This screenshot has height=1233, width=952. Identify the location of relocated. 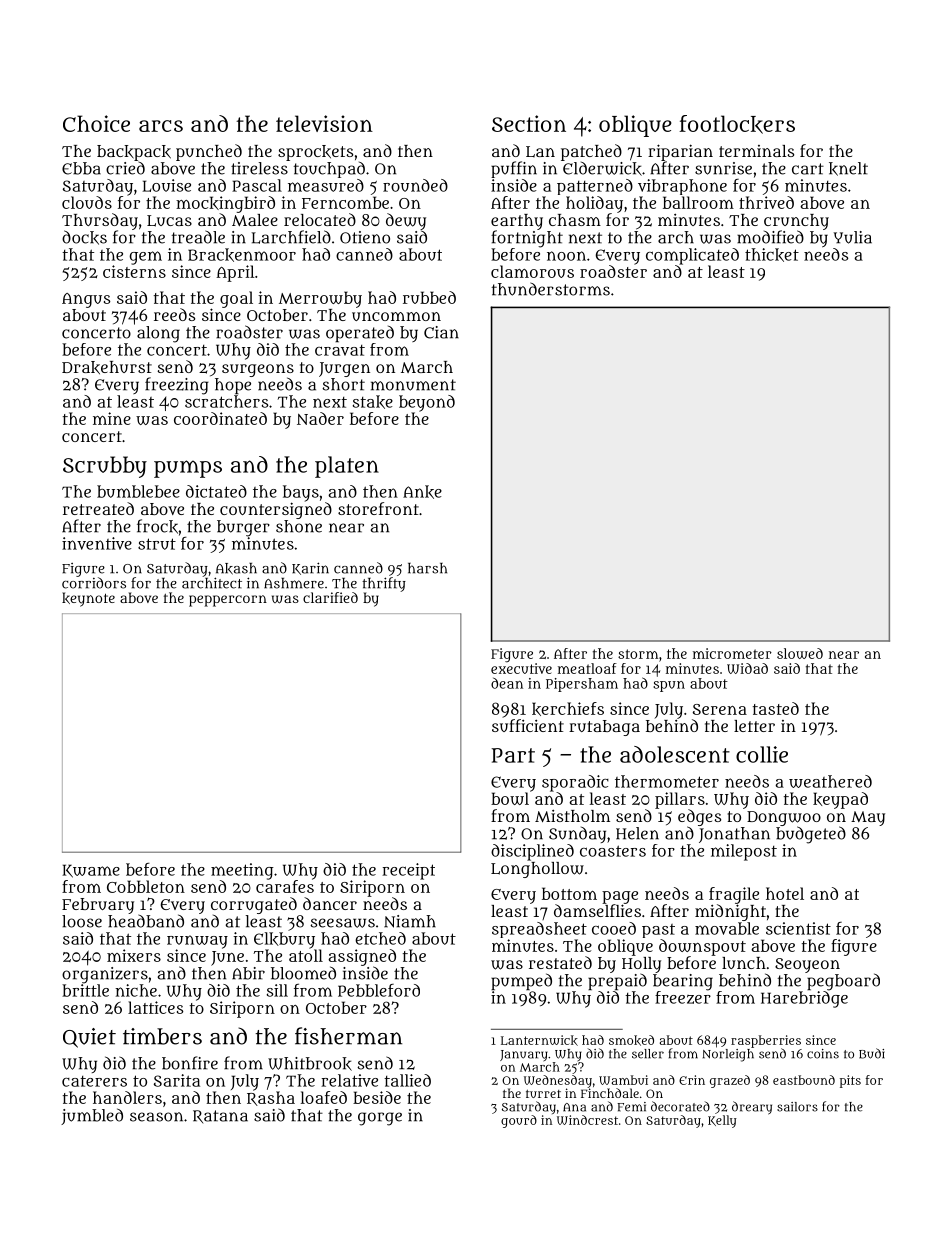
(320, 219).
